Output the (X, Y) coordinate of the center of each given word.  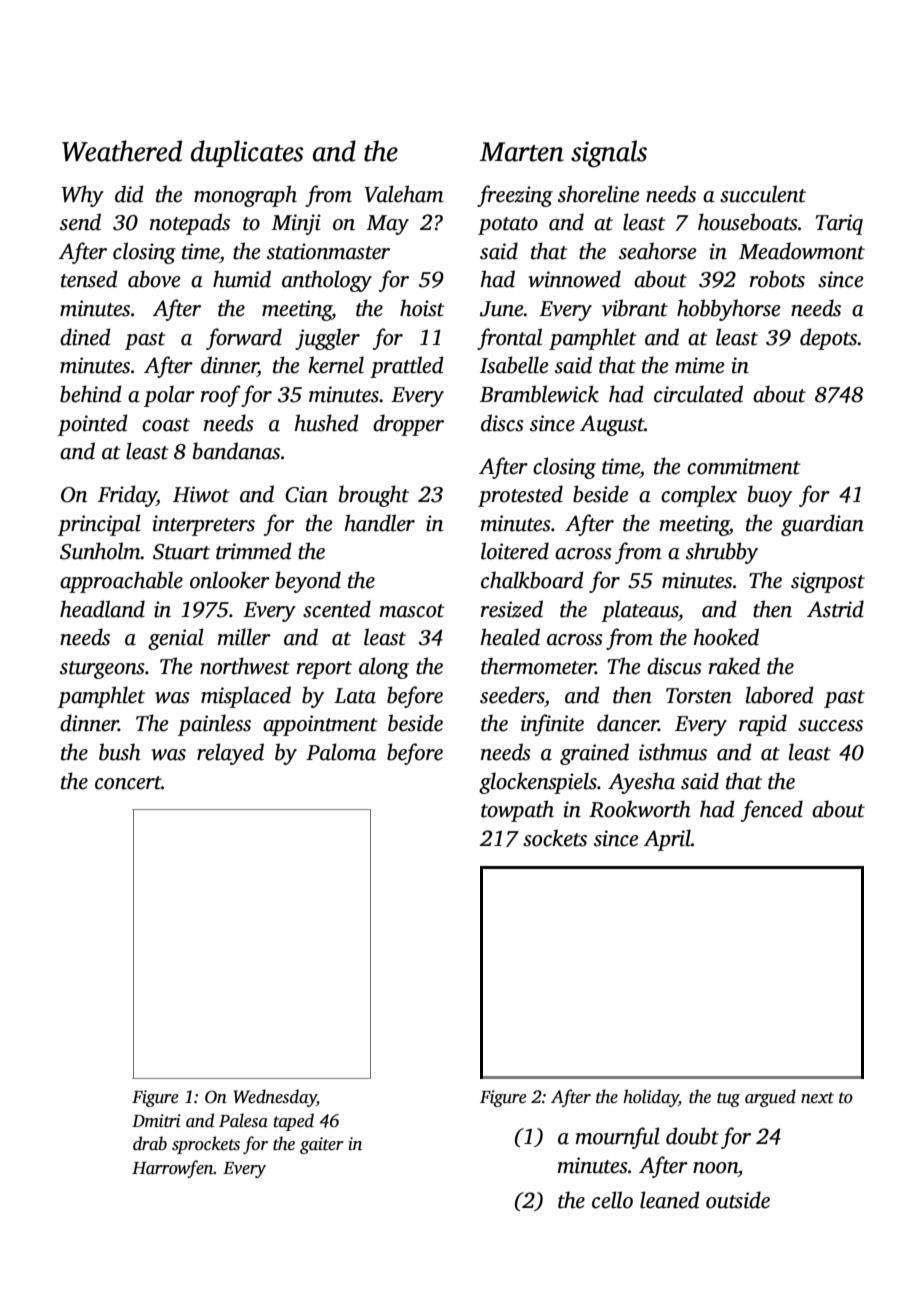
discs (502, 423)
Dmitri (156, 1121)
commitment (744, 466)
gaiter (322, 1145)
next (817, 1098)
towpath (517, 811)
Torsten (699, 696)
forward (244, 339)
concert (128, 783)
